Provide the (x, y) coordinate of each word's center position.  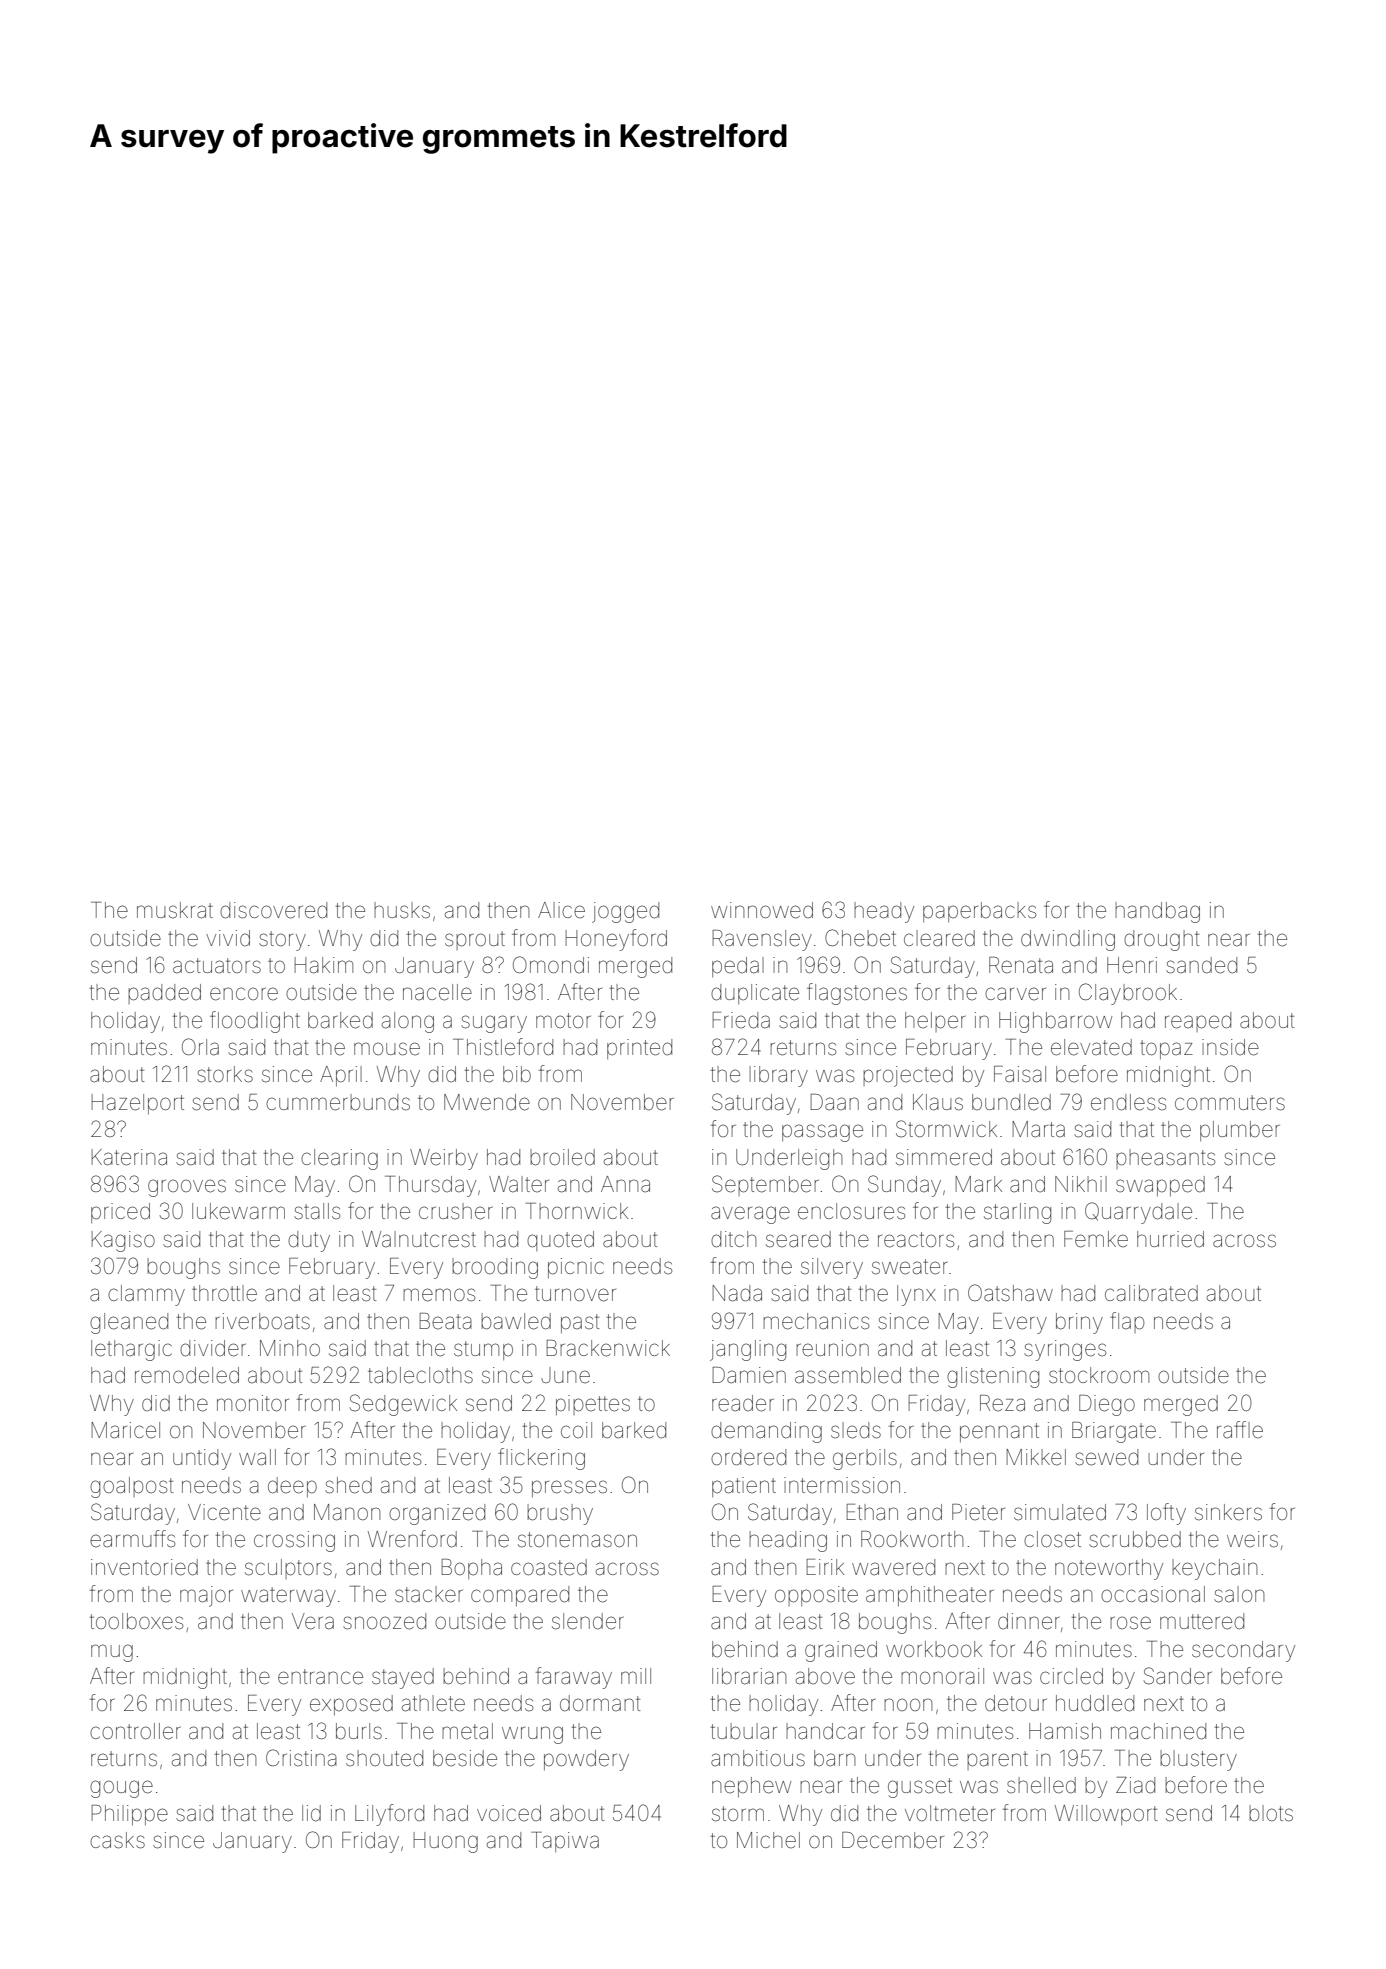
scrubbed (1135, 1539)
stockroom (1099, 1375)
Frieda (741, 1020)
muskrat (175, 910)
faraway (574, 1678)
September (765, 1185)
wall (257, 1457)
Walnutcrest (419, 1239)
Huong (446, 1842)
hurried (1170, 1239)
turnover (575, 1294)
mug (112, 1653)
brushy (560, 1514)
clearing (339, 1159)
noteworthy (1109, 1569)
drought (1162, 940)
